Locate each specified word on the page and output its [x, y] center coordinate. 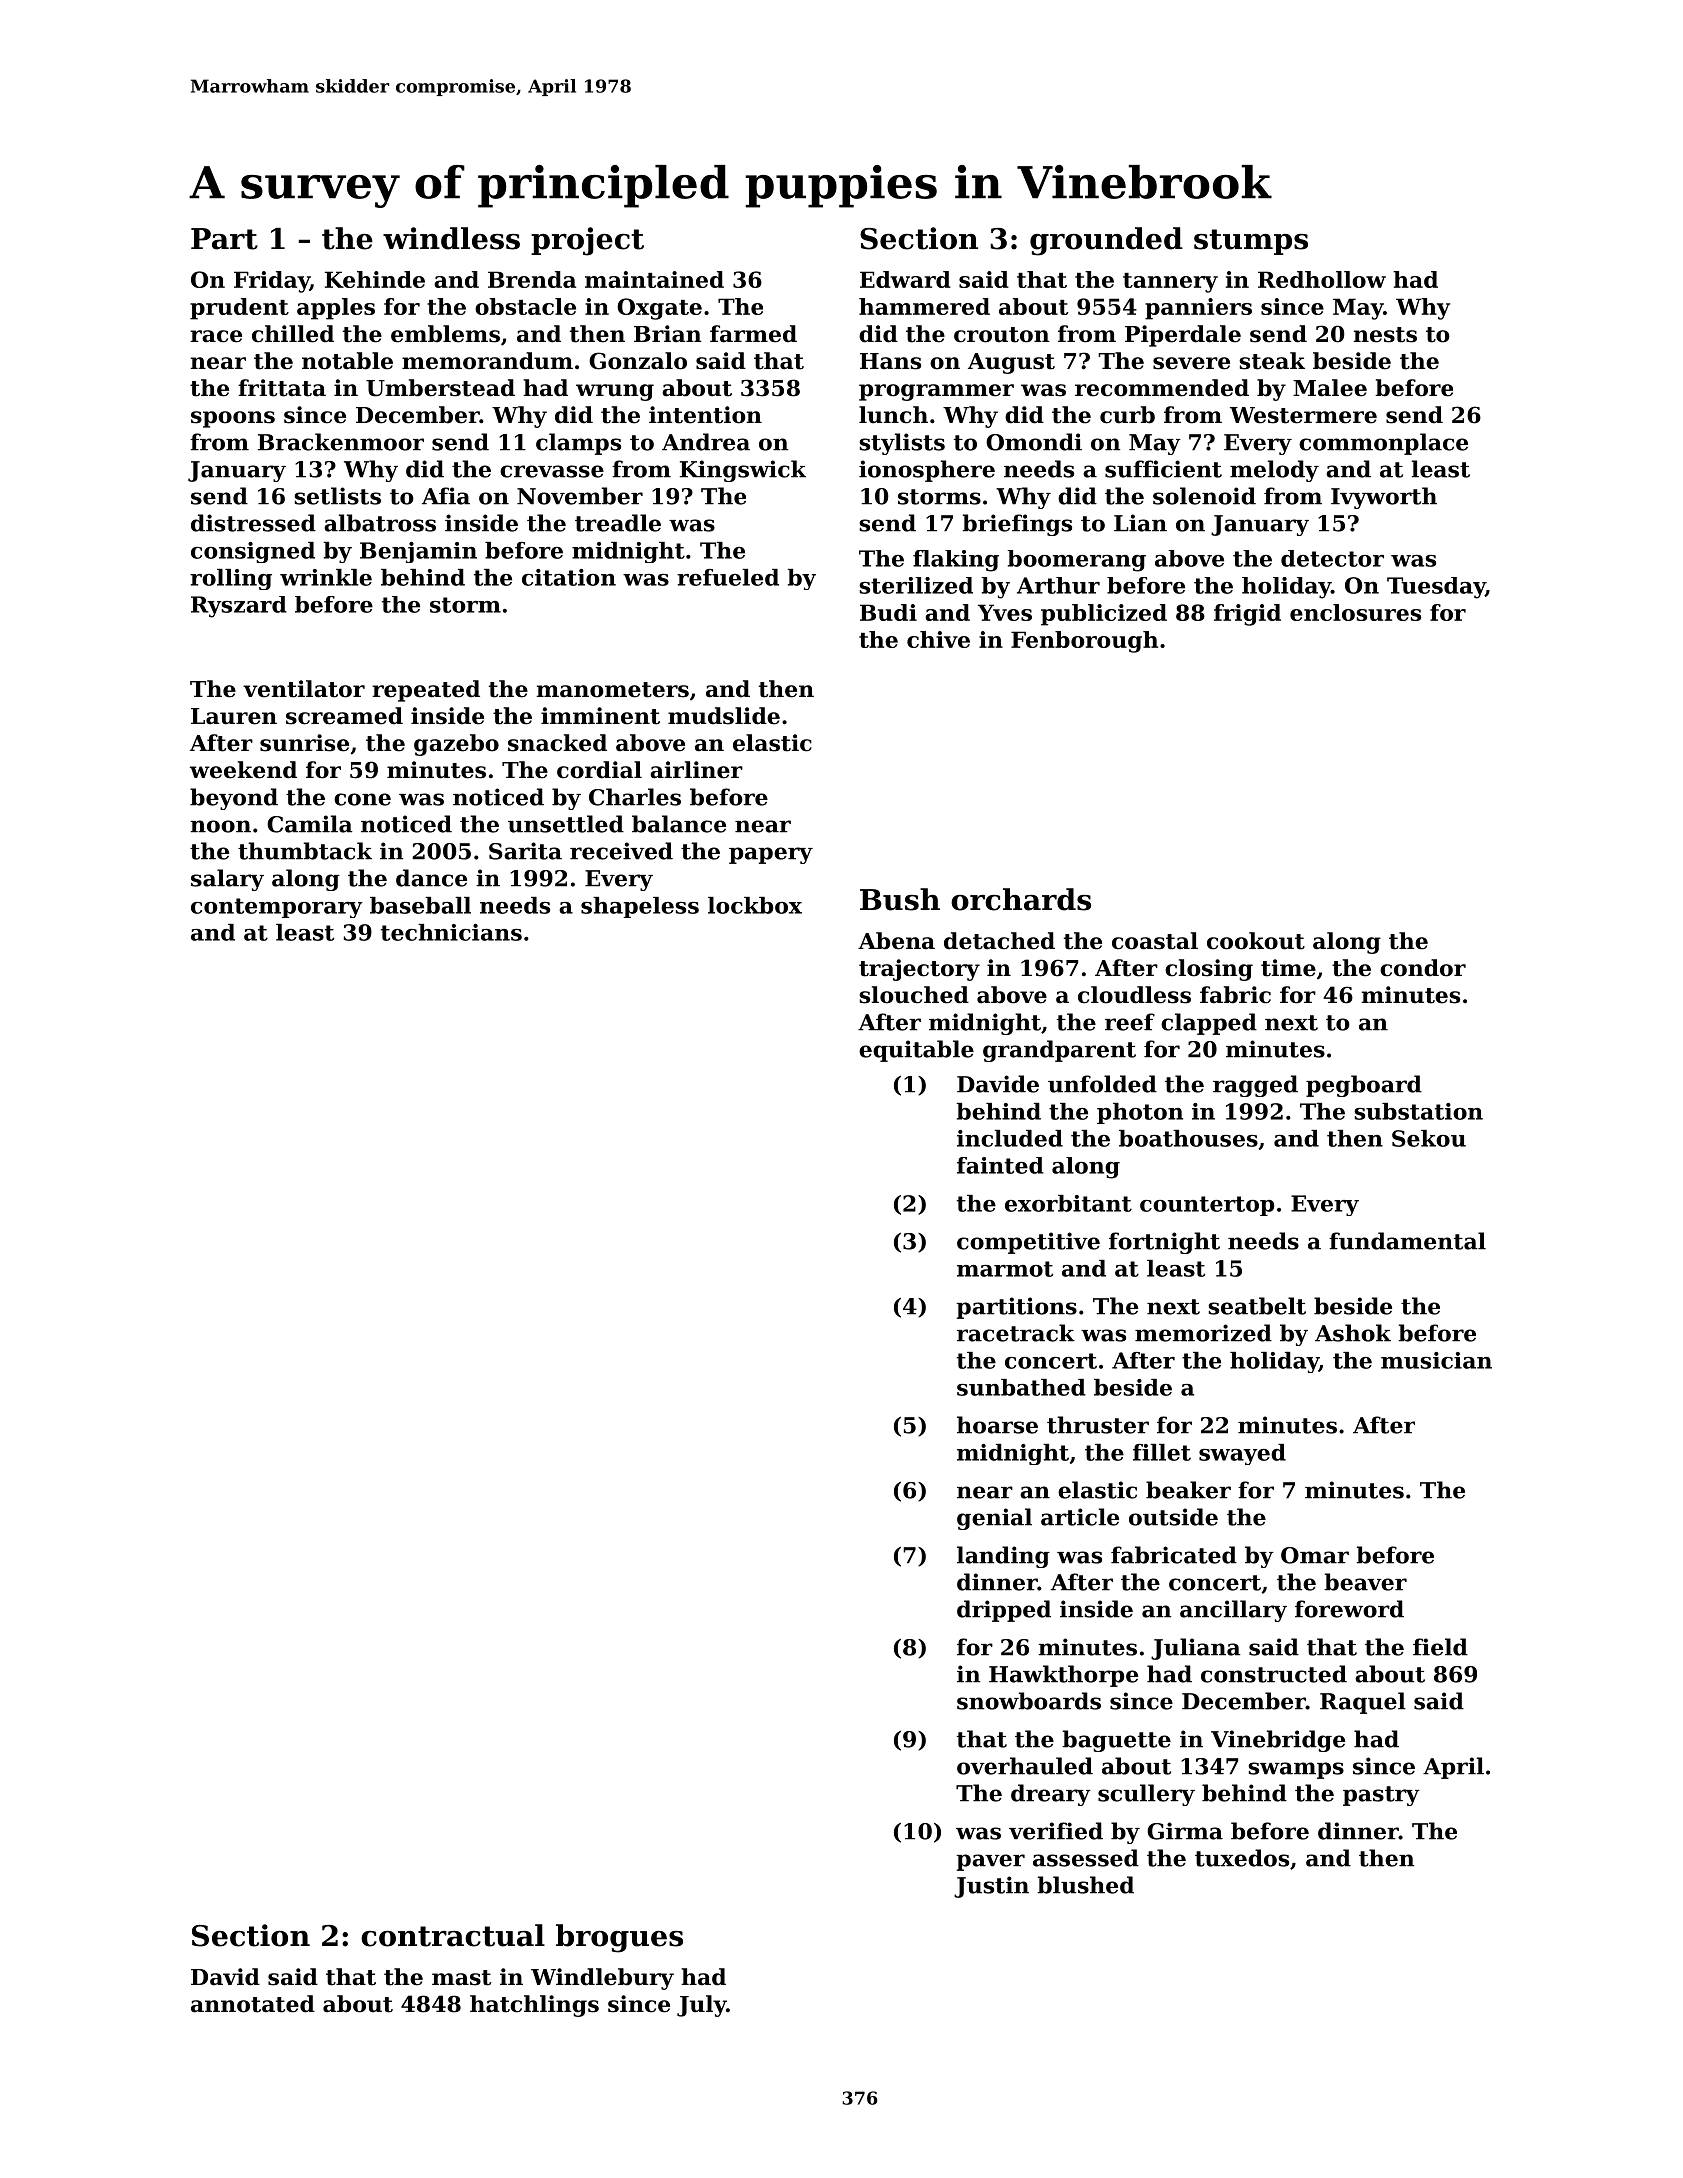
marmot [1005, 1269]
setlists [338, 496]
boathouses [1188, 1138]
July [701, 2006]
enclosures [1355, 612]
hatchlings [534, 2006]
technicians [451, 932]
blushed [1085, 1885]
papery [771, 855]
